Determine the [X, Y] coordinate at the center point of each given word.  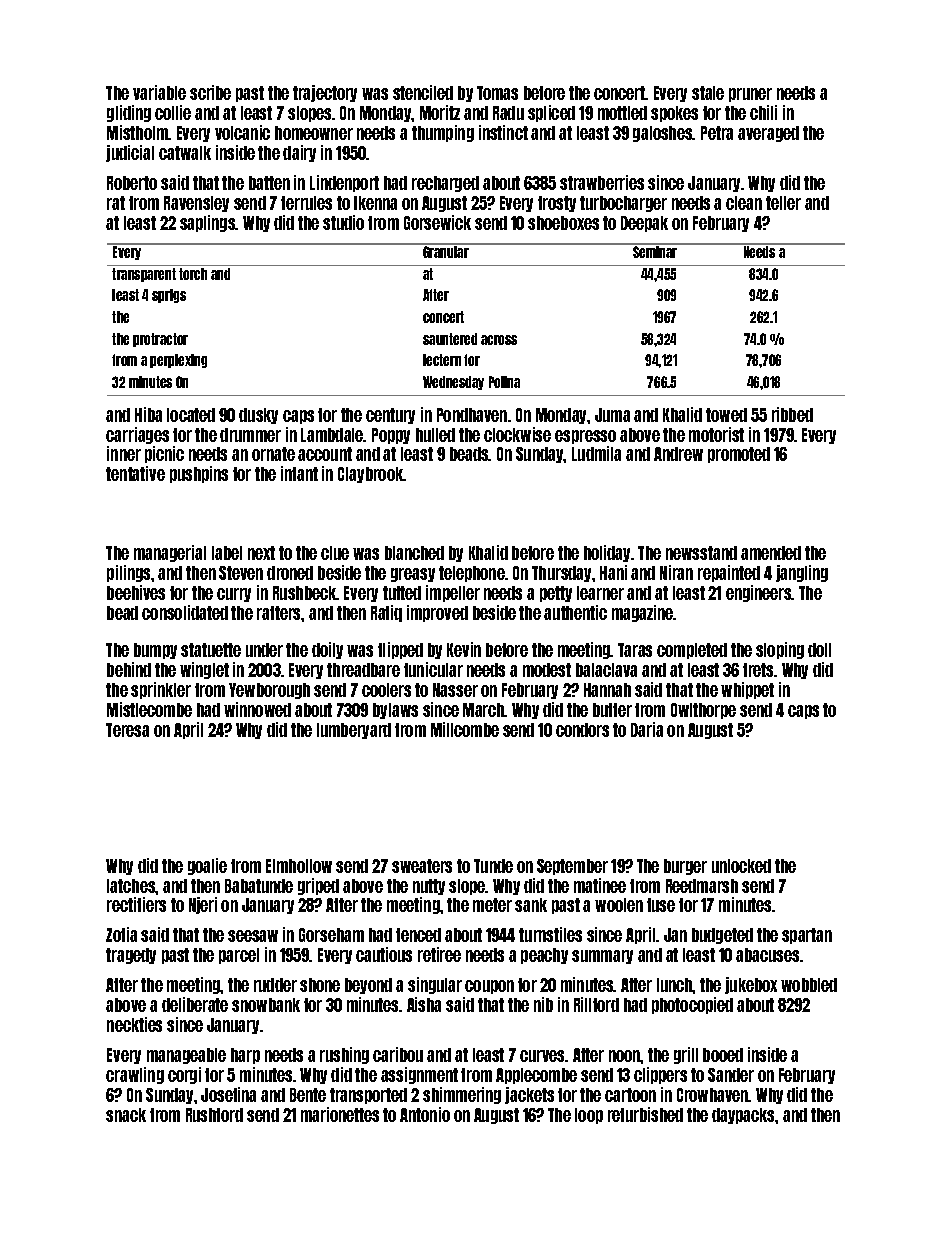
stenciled [423, 92]
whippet [747, 690]
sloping [780, 650]
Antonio [425, 1114]
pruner [750, 95]
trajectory [325, 93]
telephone [472, 574]
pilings [128, 573]
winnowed [257, 709]
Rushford [214, 1115]
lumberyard [354, 731]
